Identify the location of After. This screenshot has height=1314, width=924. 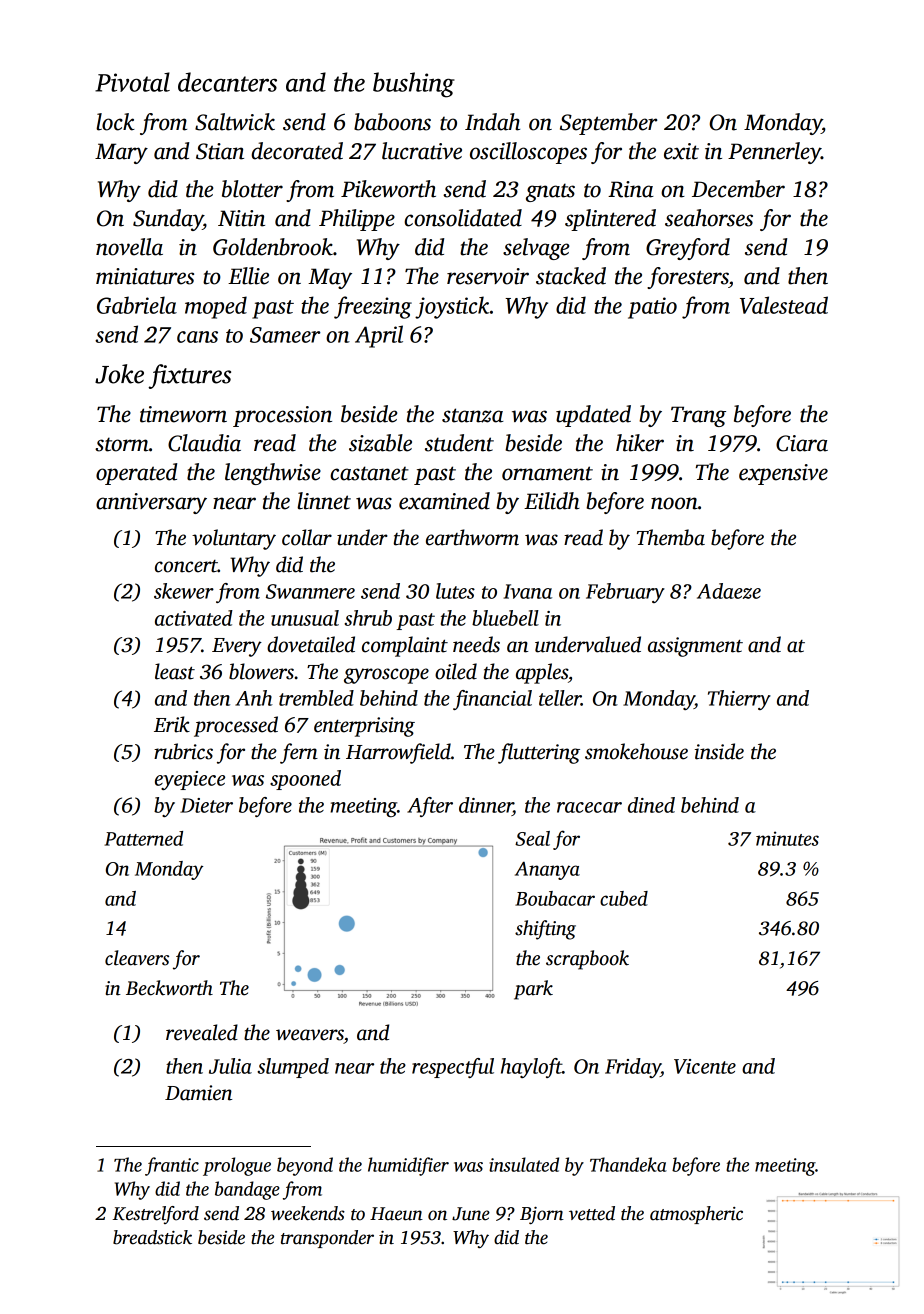
(430, 807).
